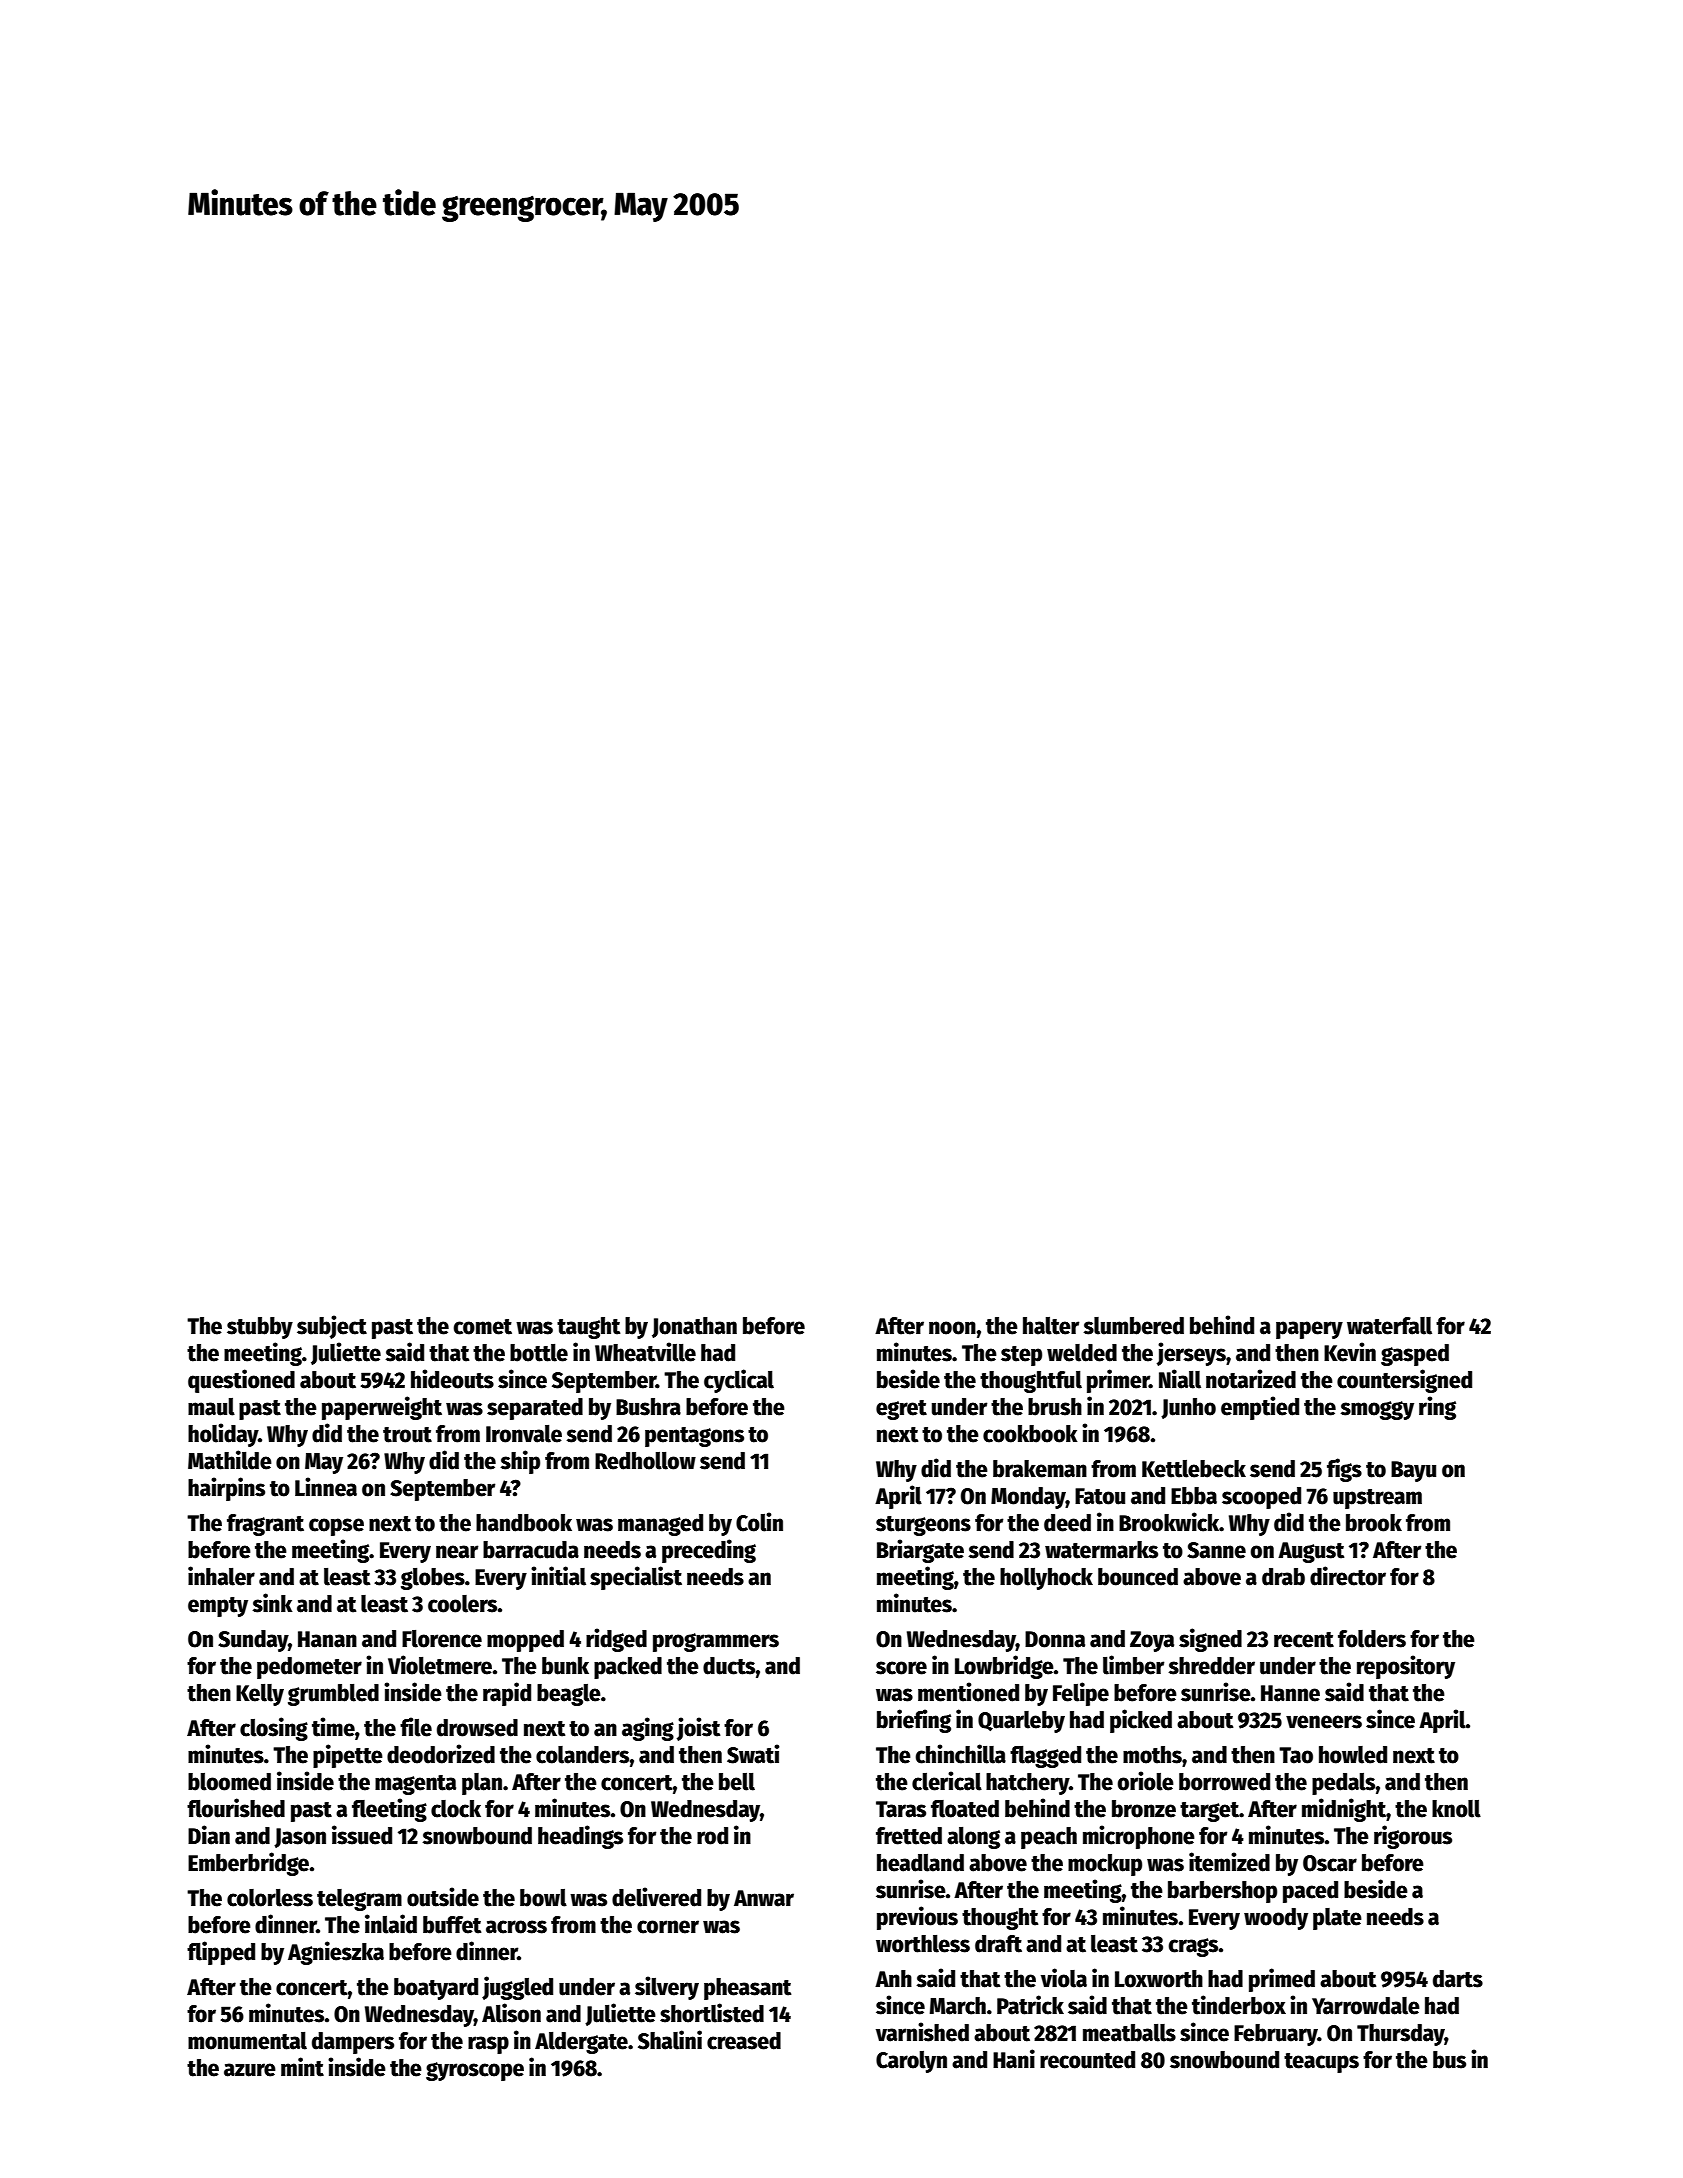 This screenshot has width=1683, height=2178. Describe the element at coordinates (353, 2043) in the screenshot. I see `dampers` at that location.
